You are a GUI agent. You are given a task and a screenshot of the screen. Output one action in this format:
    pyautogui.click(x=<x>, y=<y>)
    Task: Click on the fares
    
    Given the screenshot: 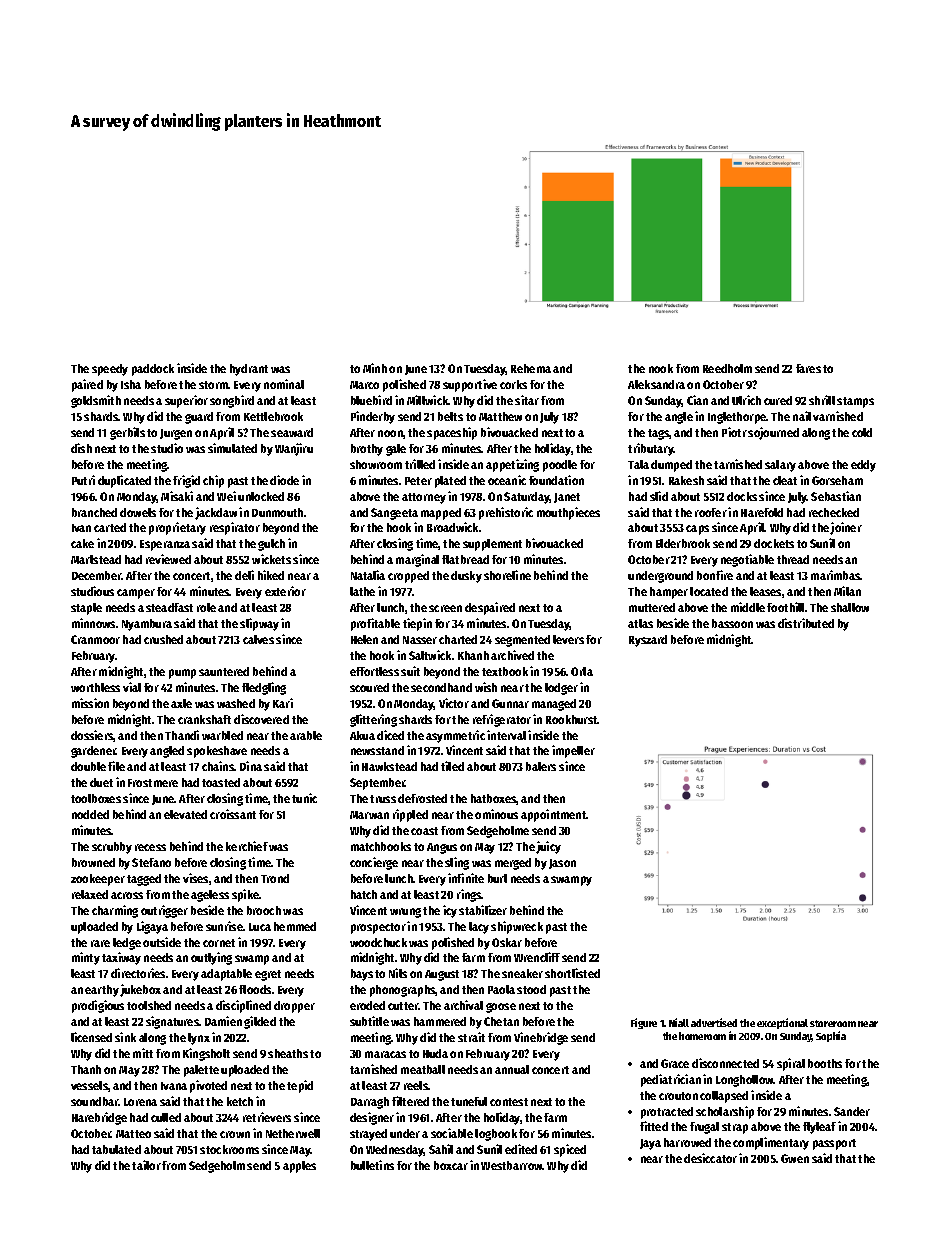 What is the action you would take?
    pyautogui.click(x=808, y=368)
